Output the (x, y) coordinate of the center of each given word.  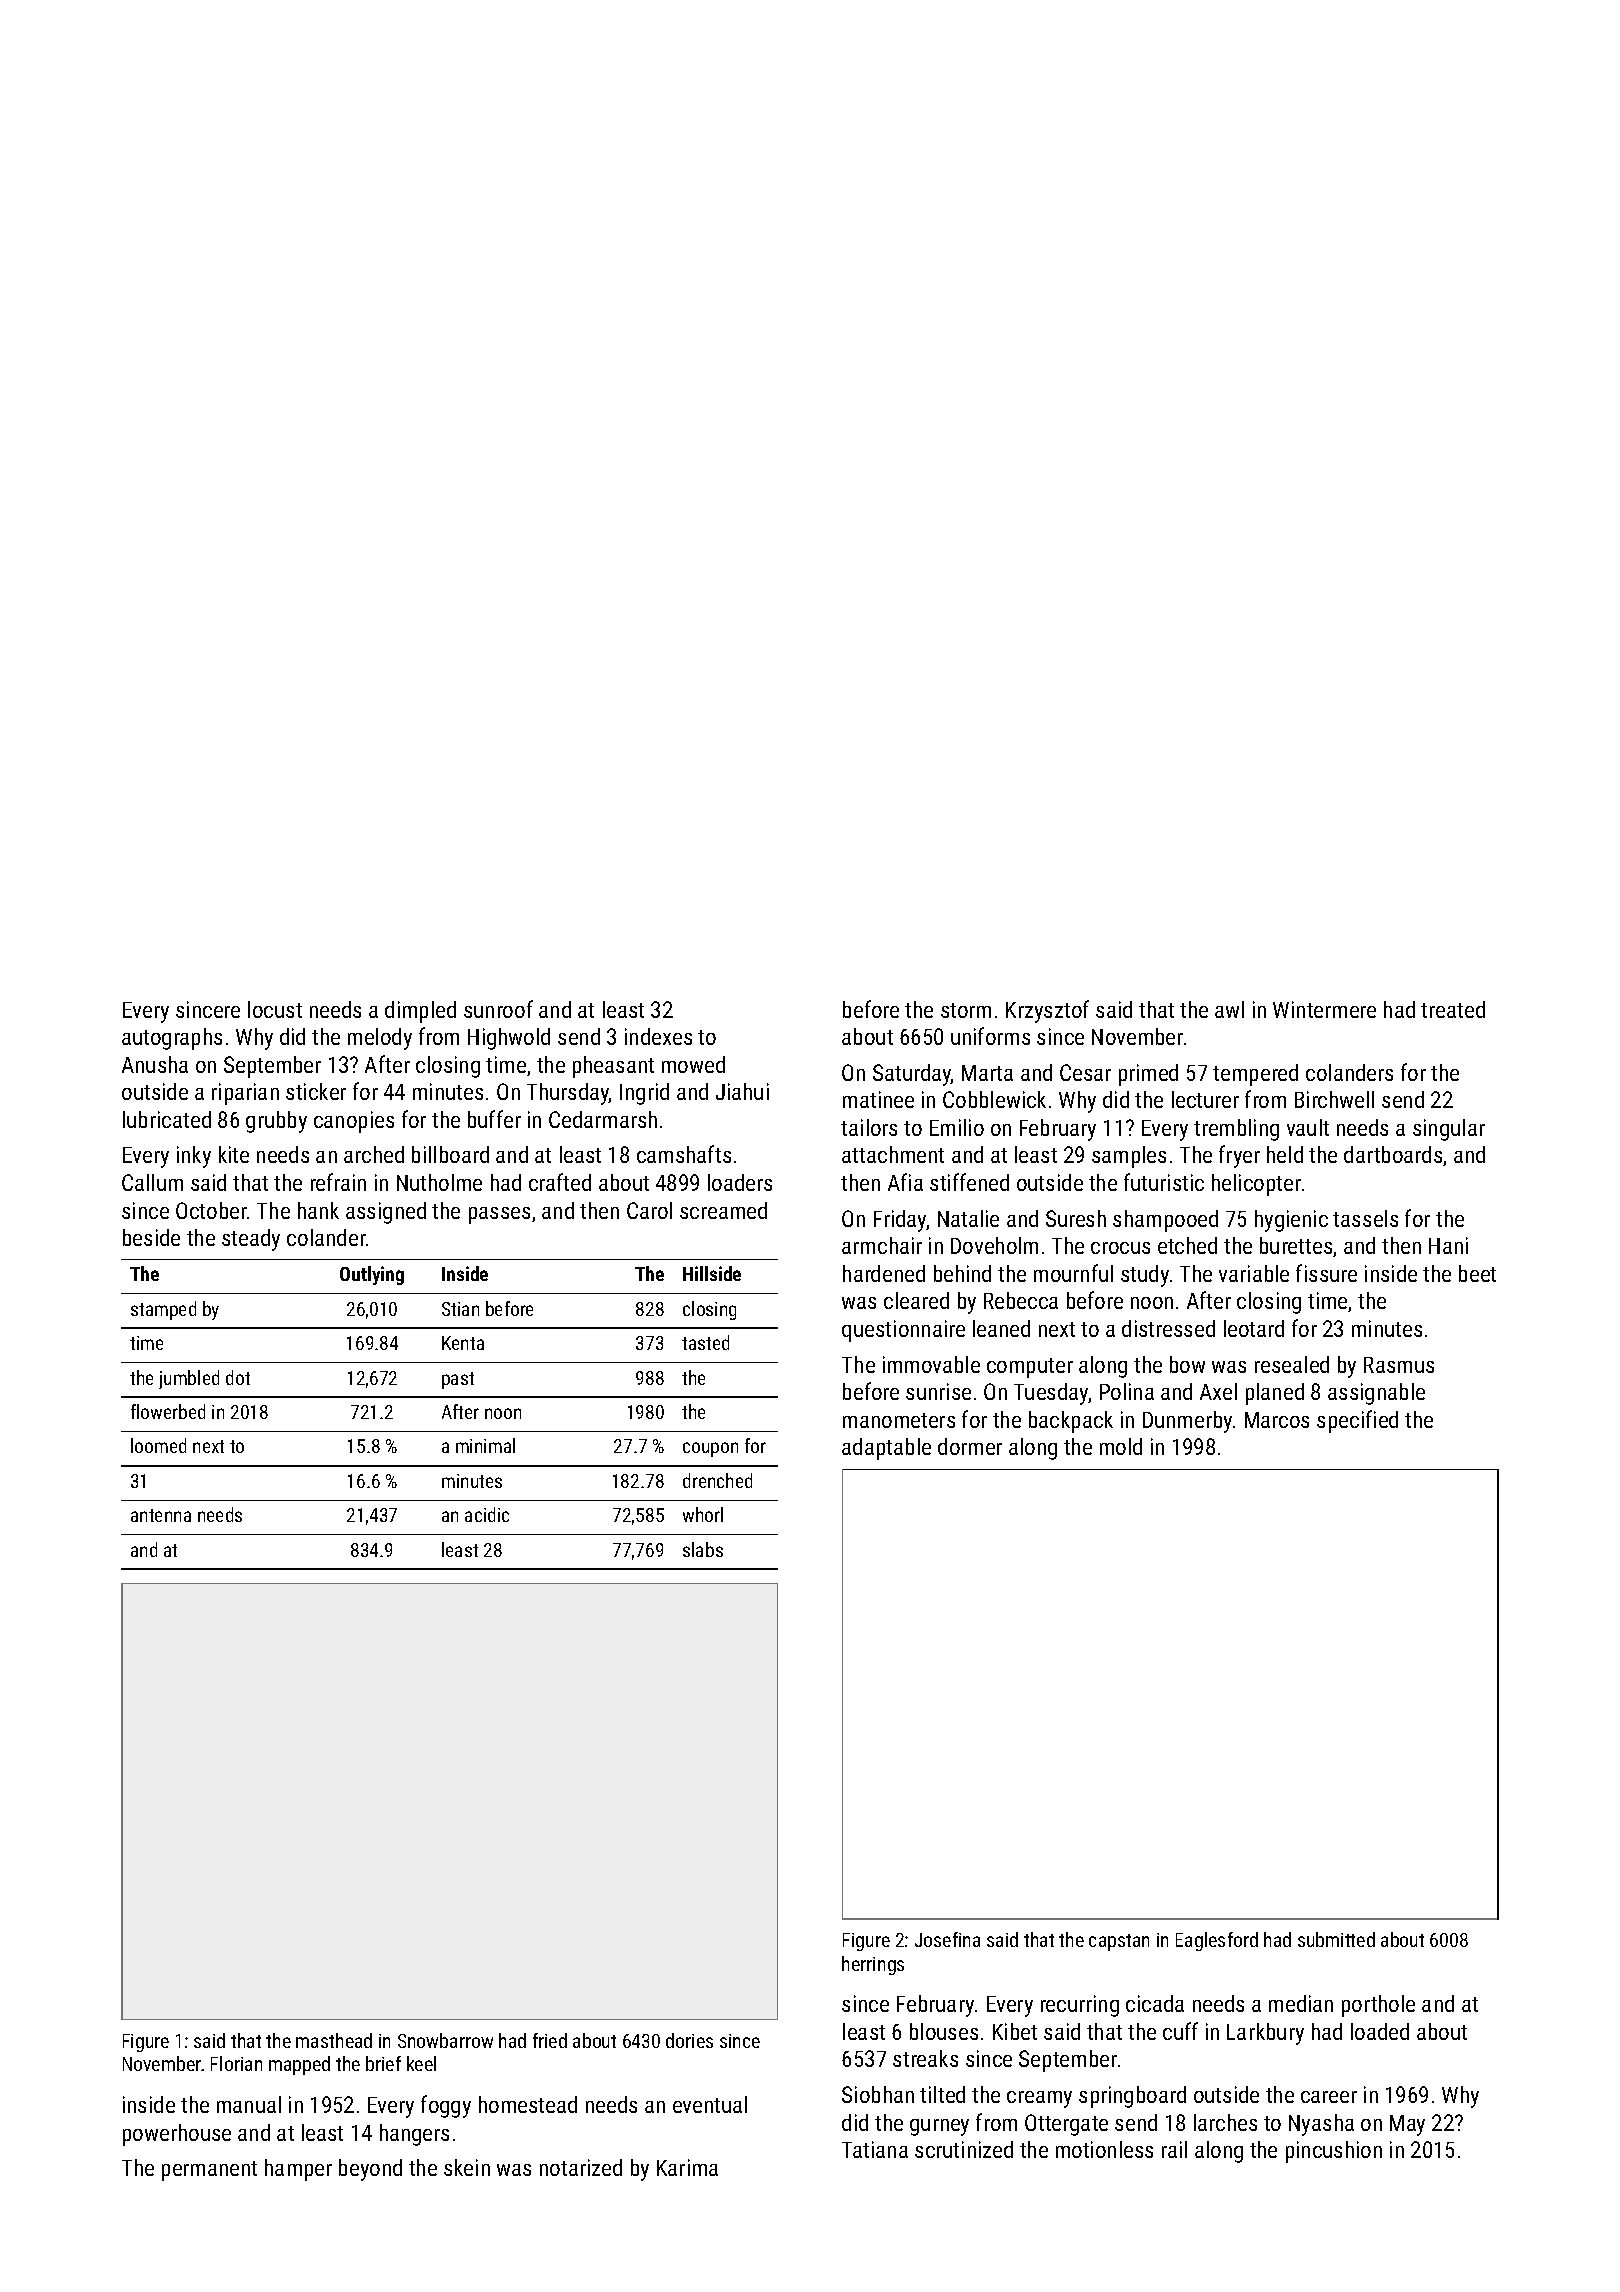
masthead (334, 2040)
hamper (298, 2170)
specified (1357, 1421)
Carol (649, 1210)
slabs (703, 1549)
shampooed (1165, 1221)
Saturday (912, 1075)
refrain (338, 1182)
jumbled (189, 1379)
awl (1229, 1009)
